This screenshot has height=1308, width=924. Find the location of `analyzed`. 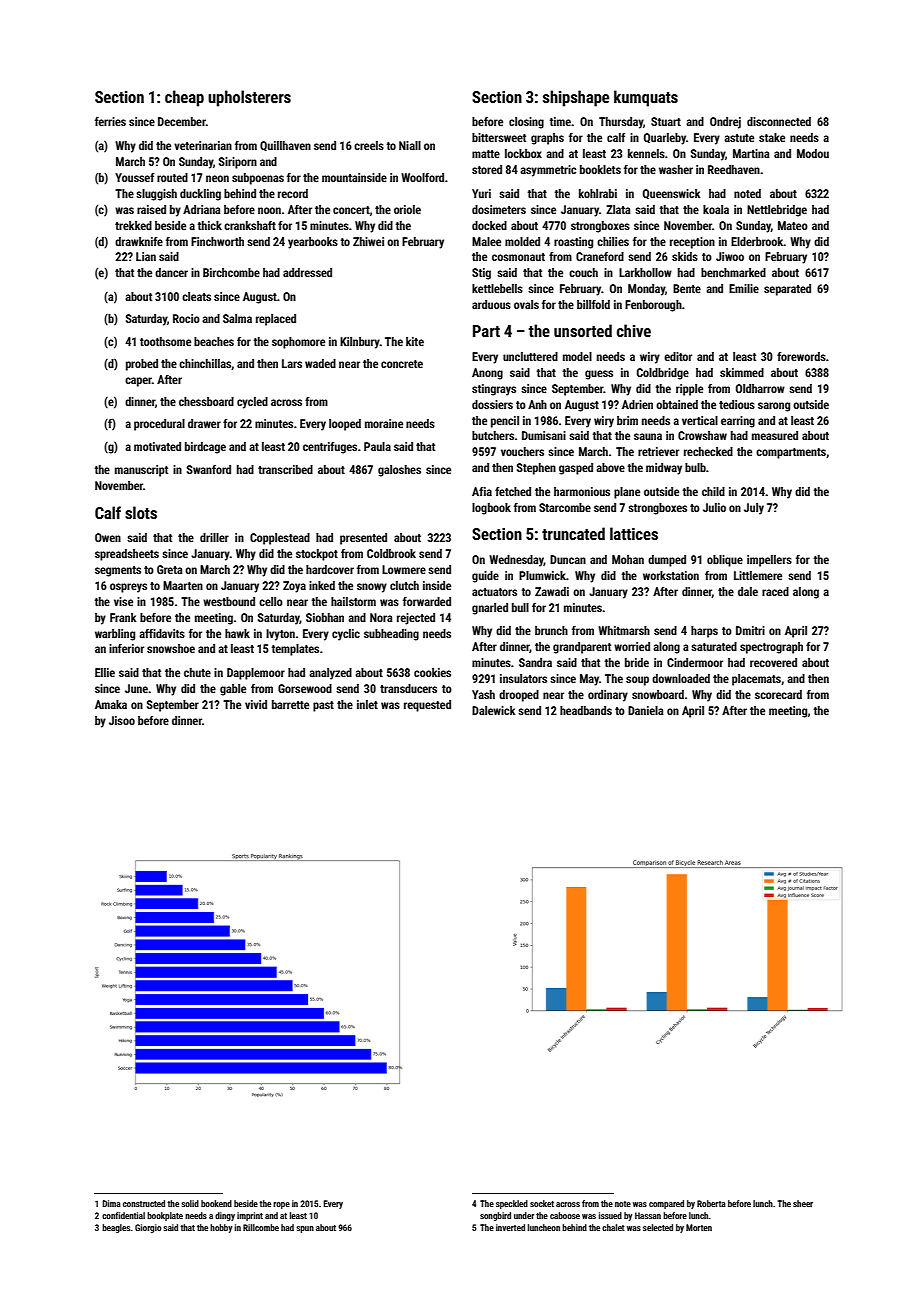

analyzed is located at coordinates (330, 674).
